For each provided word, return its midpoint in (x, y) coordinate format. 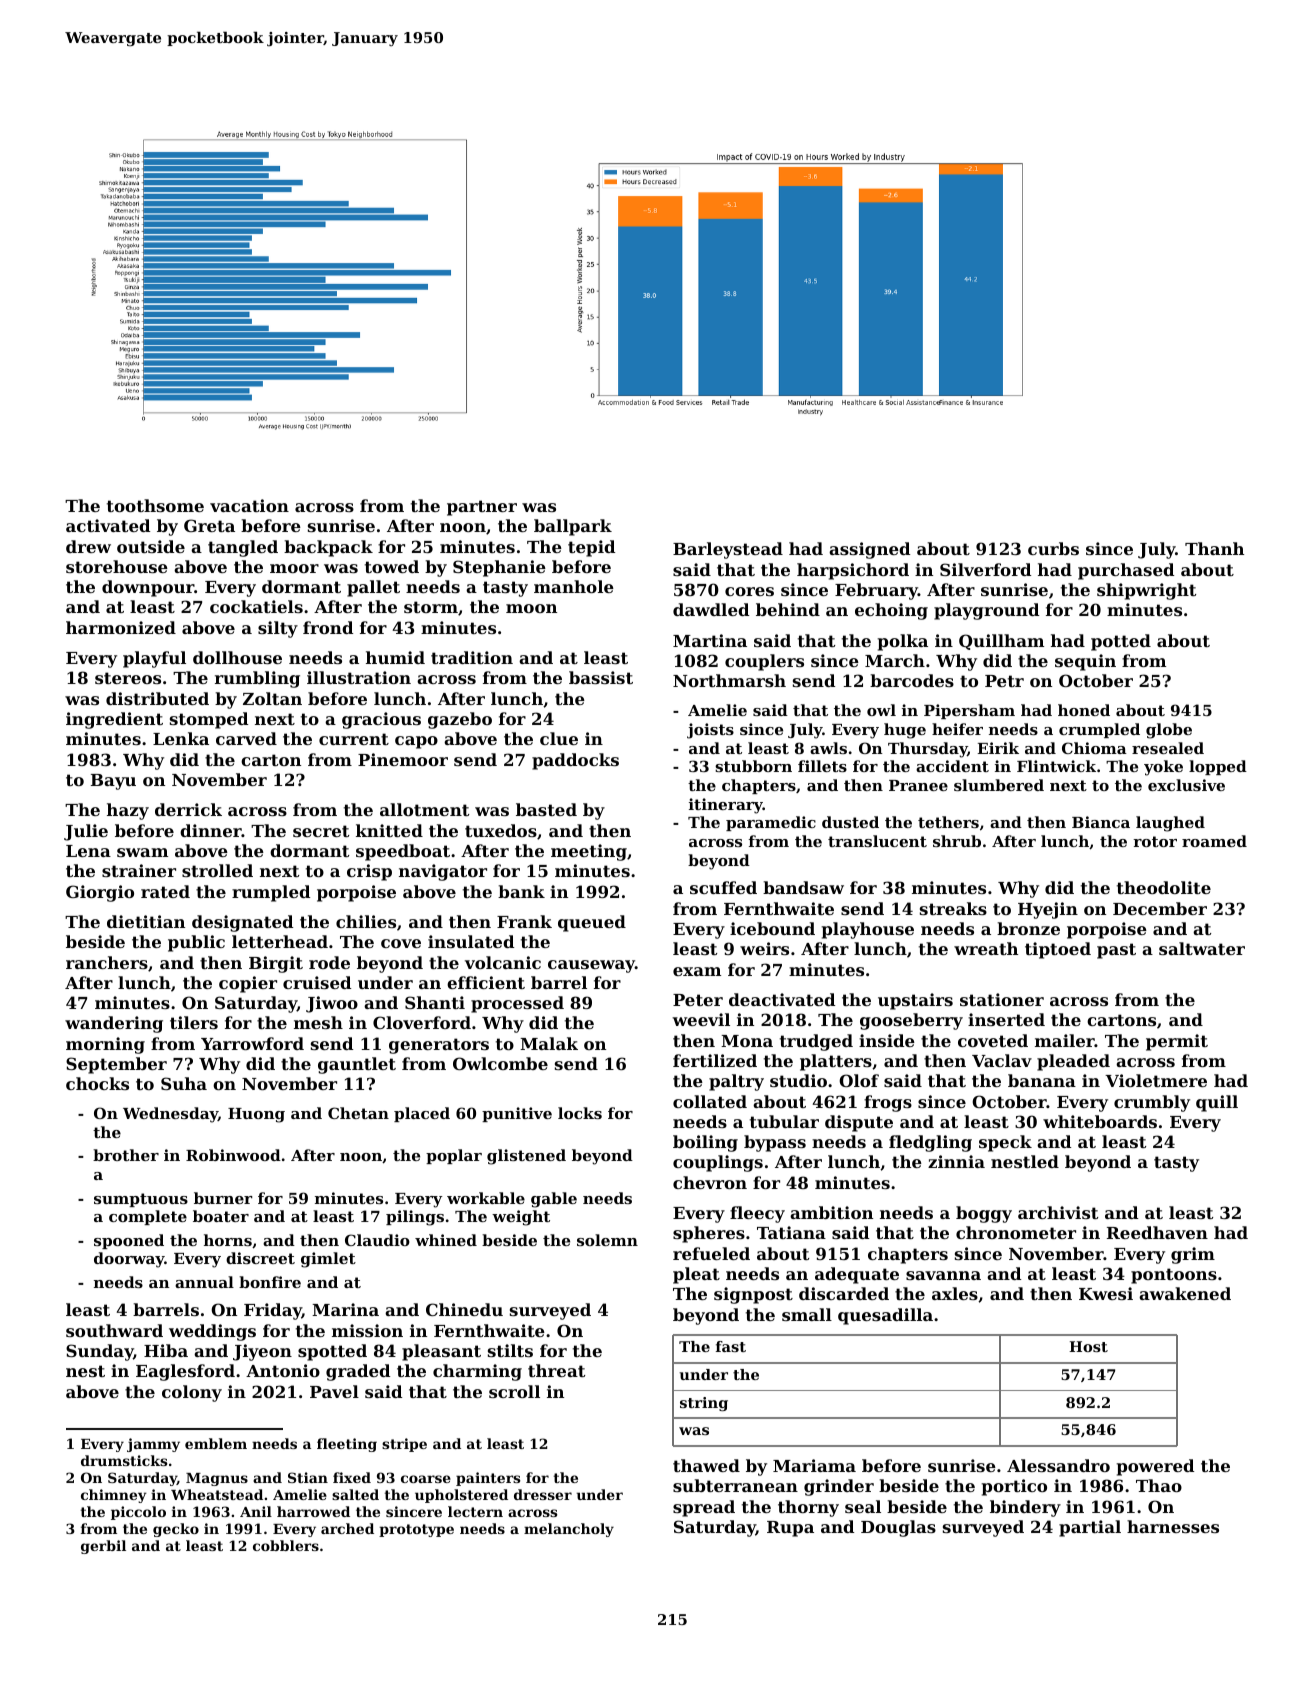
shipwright (1146, 591)
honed (1084, 710)
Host (1088, 1346)
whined (446, 1240)
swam (142, 852)
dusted (850, 822)
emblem (216, 1443)
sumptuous (141, 1200)
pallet (373, 588)
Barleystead (728, 550)
